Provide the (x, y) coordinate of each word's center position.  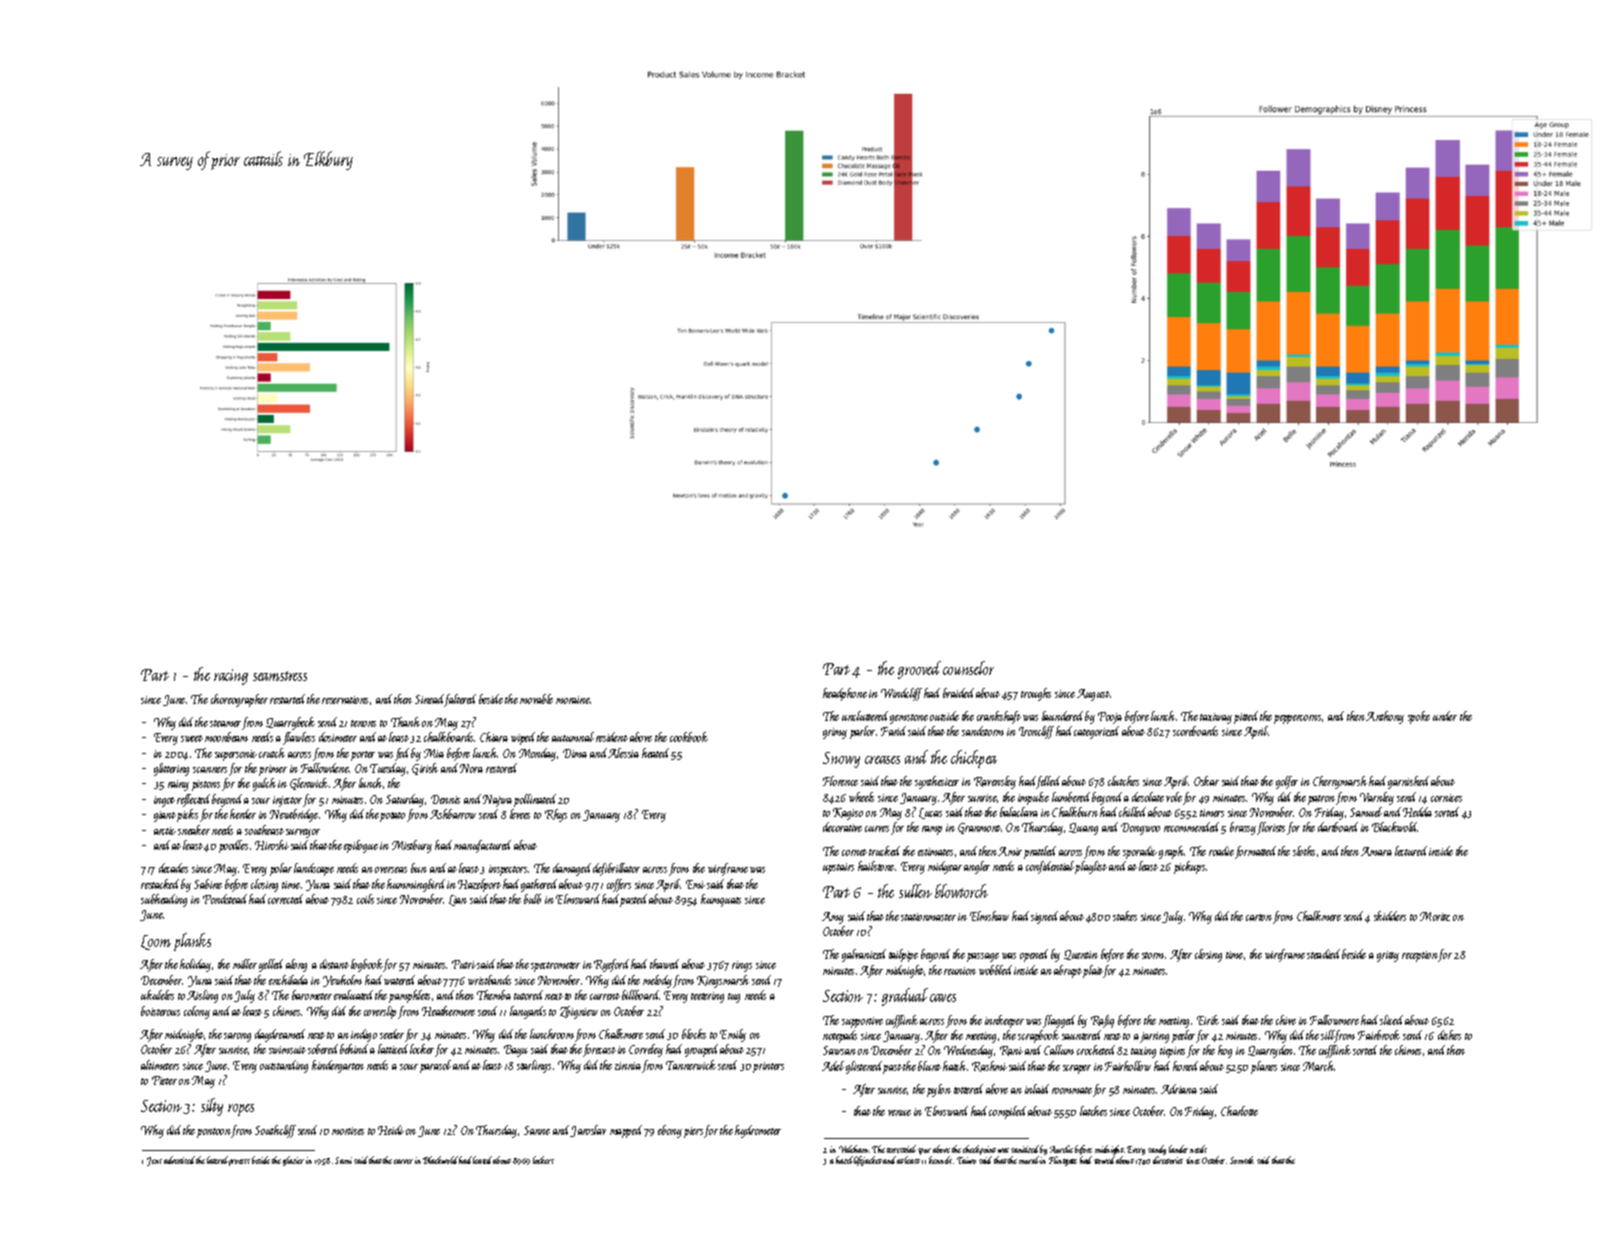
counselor (968, 668)
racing (231, 677)
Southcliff (275, 1131)
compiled (1007, 1112)
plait (1093, 971)
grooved (919, 670)
